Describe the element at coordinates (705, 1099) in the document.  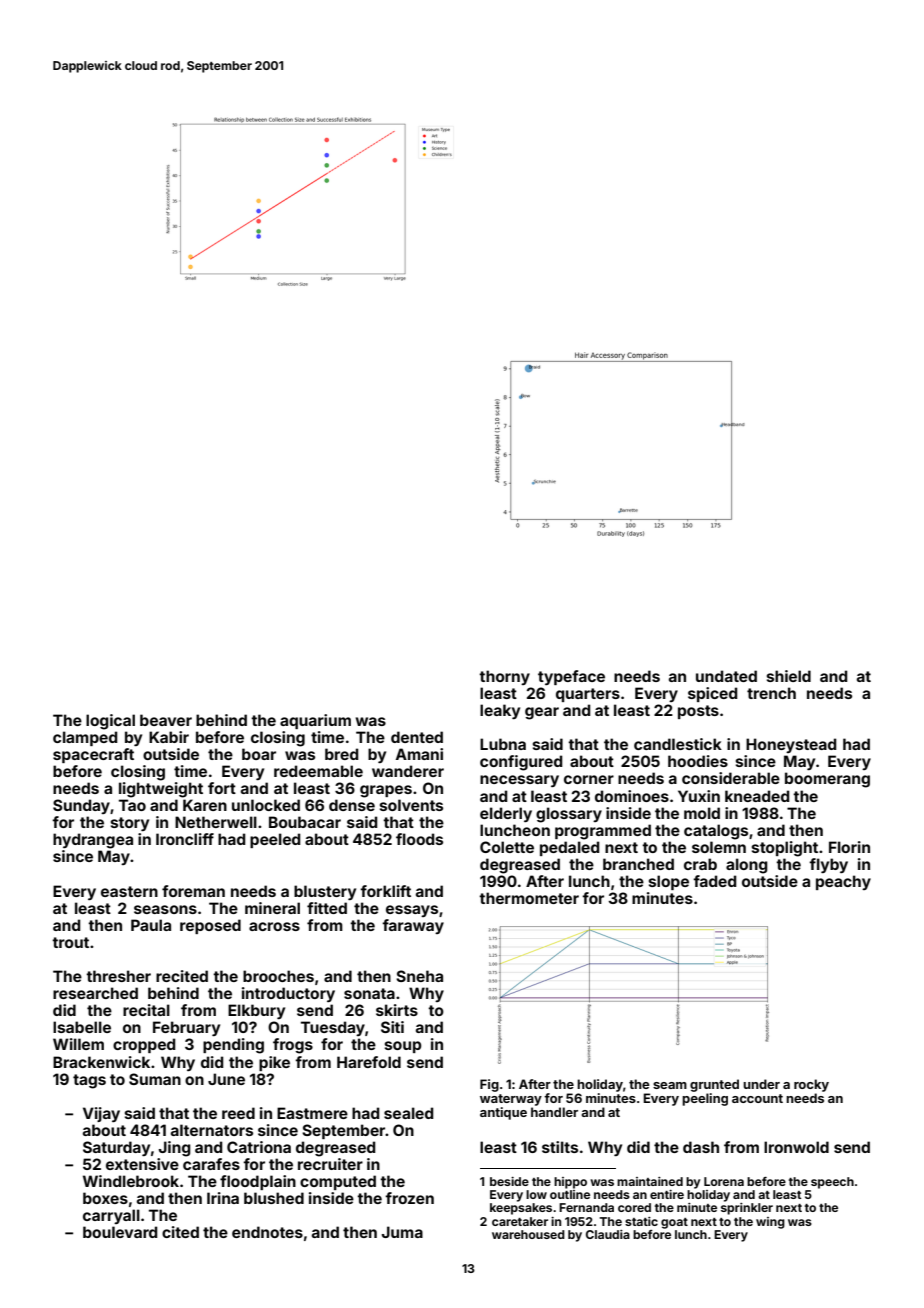
I see `peeling` at that location.
